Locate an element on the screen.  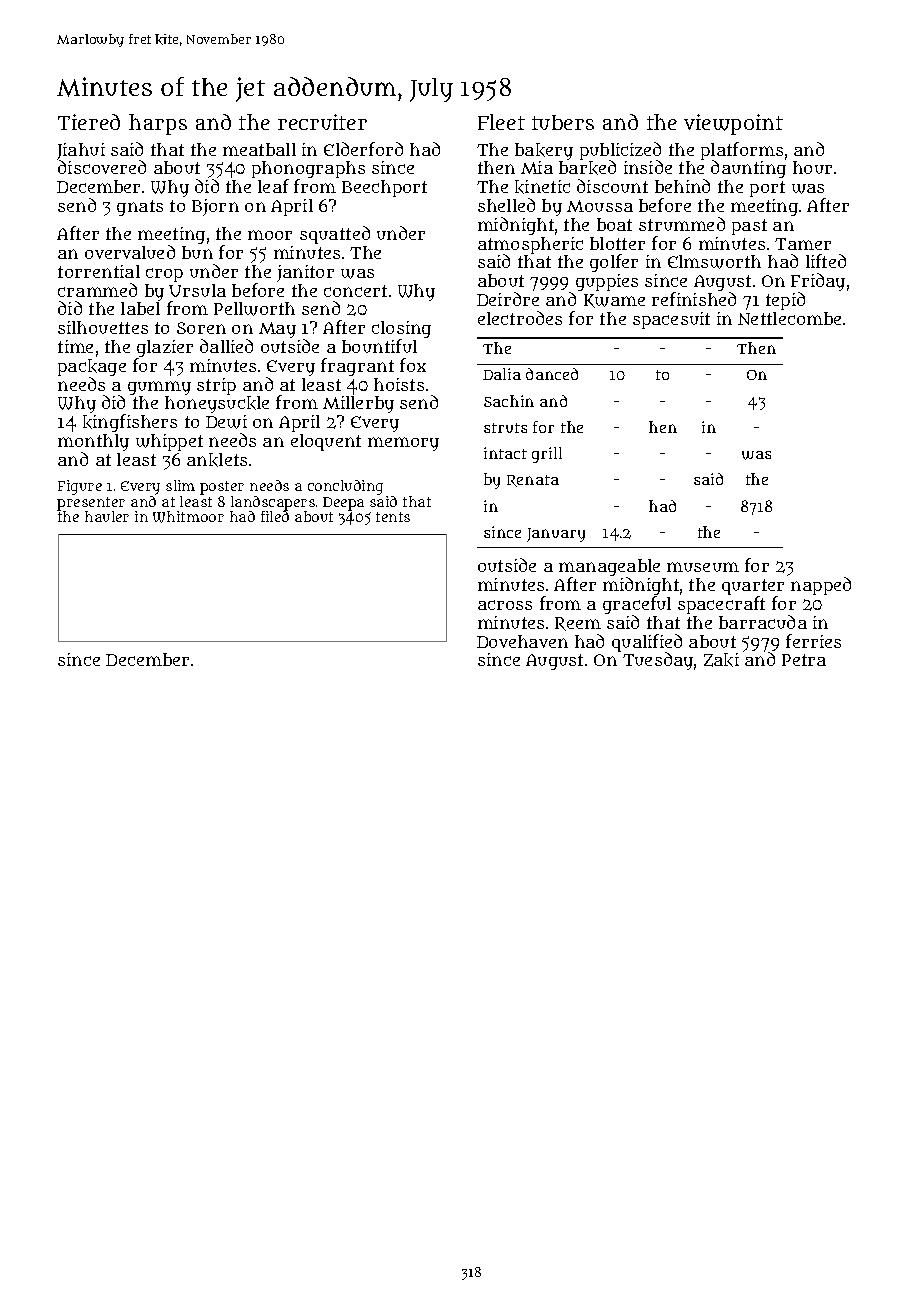
boat is located at coordinates (614, 224).
